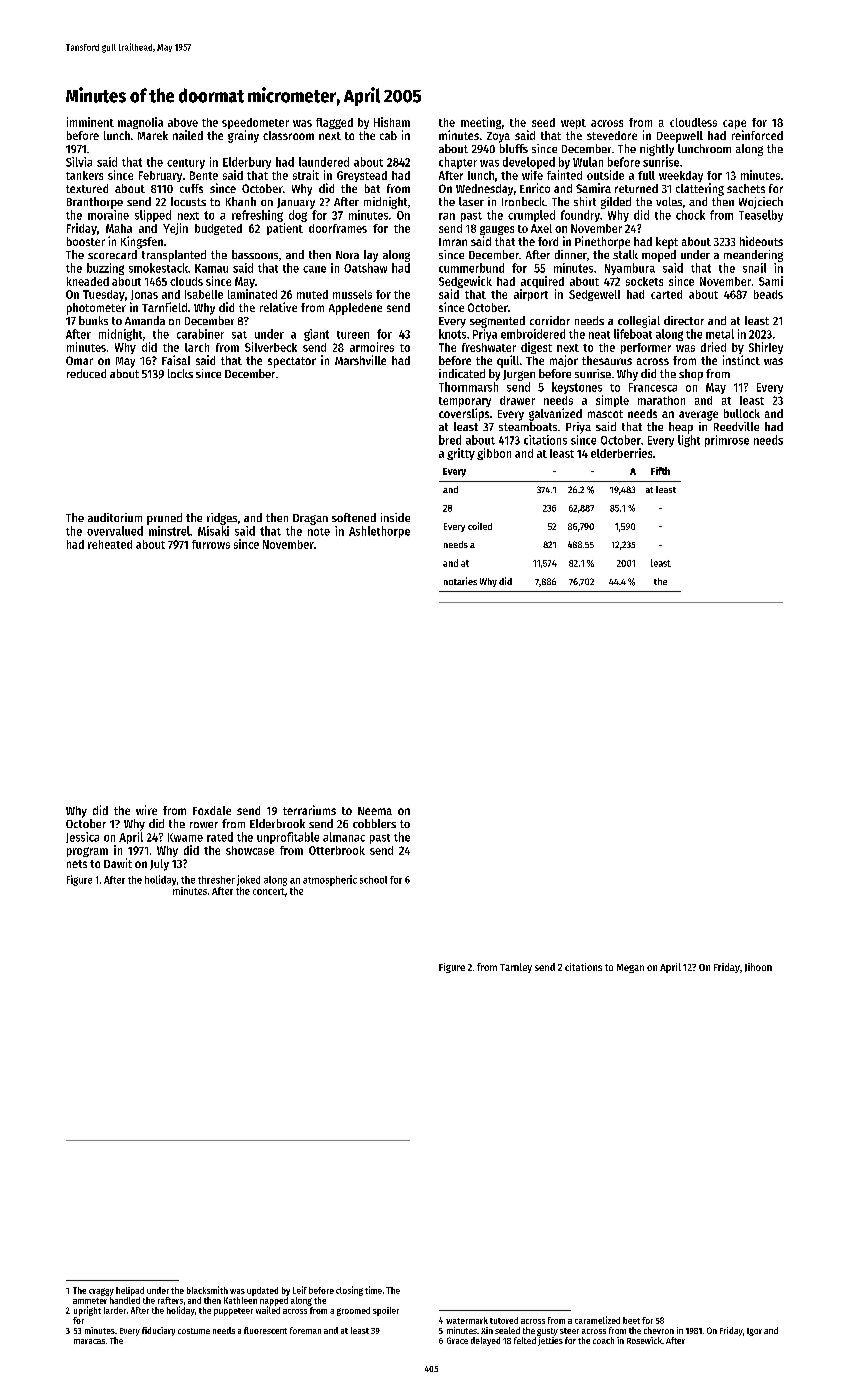  I want to click on blacksmith, so click(207, 1290).
